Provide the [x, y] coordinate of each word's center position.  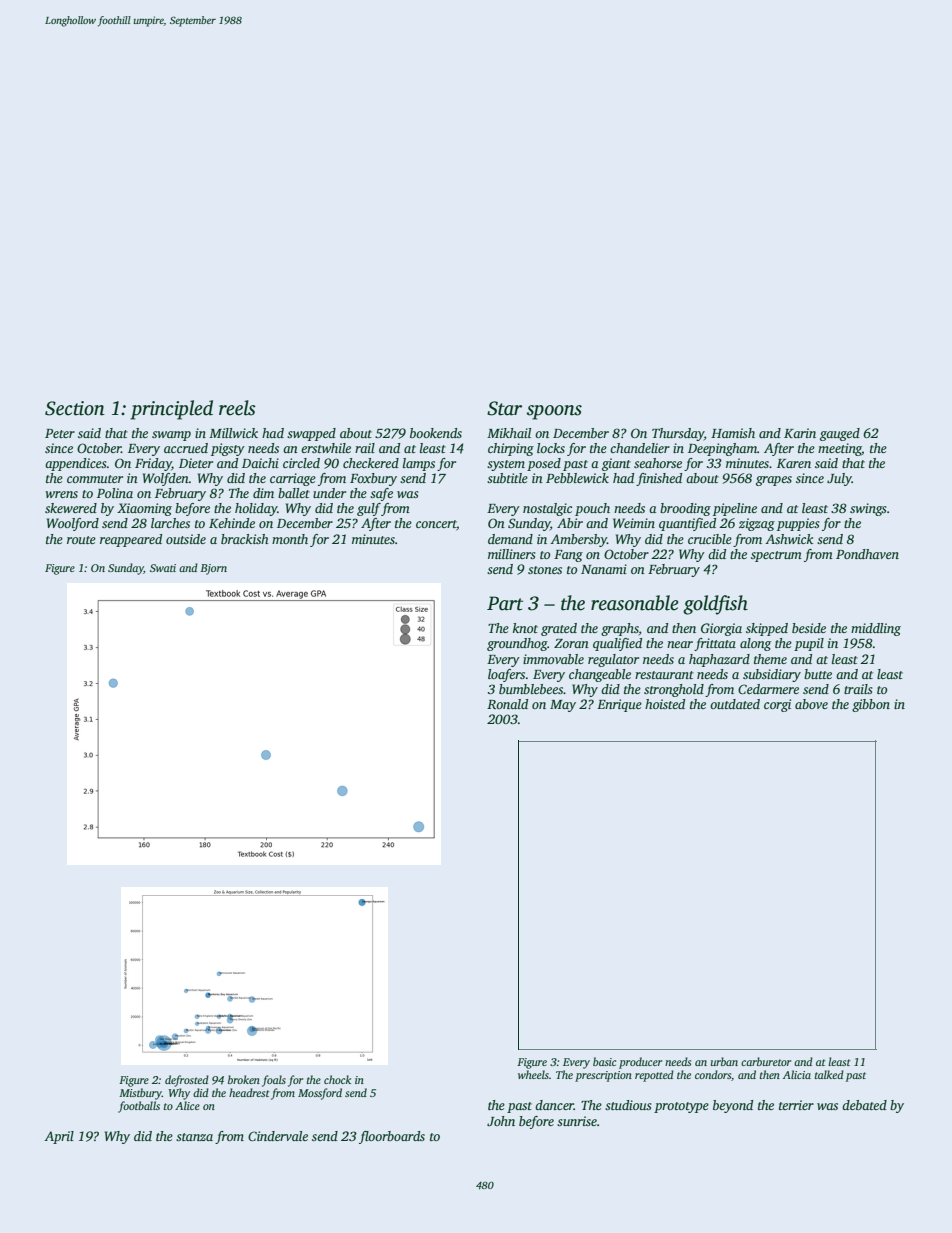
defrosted [187, 1081]
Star [504, 408]
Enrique [619, 705]
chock [337, 1079]
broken [244, 1079]
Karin [800, 433]
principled [171, 410]
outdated [735, 704]
